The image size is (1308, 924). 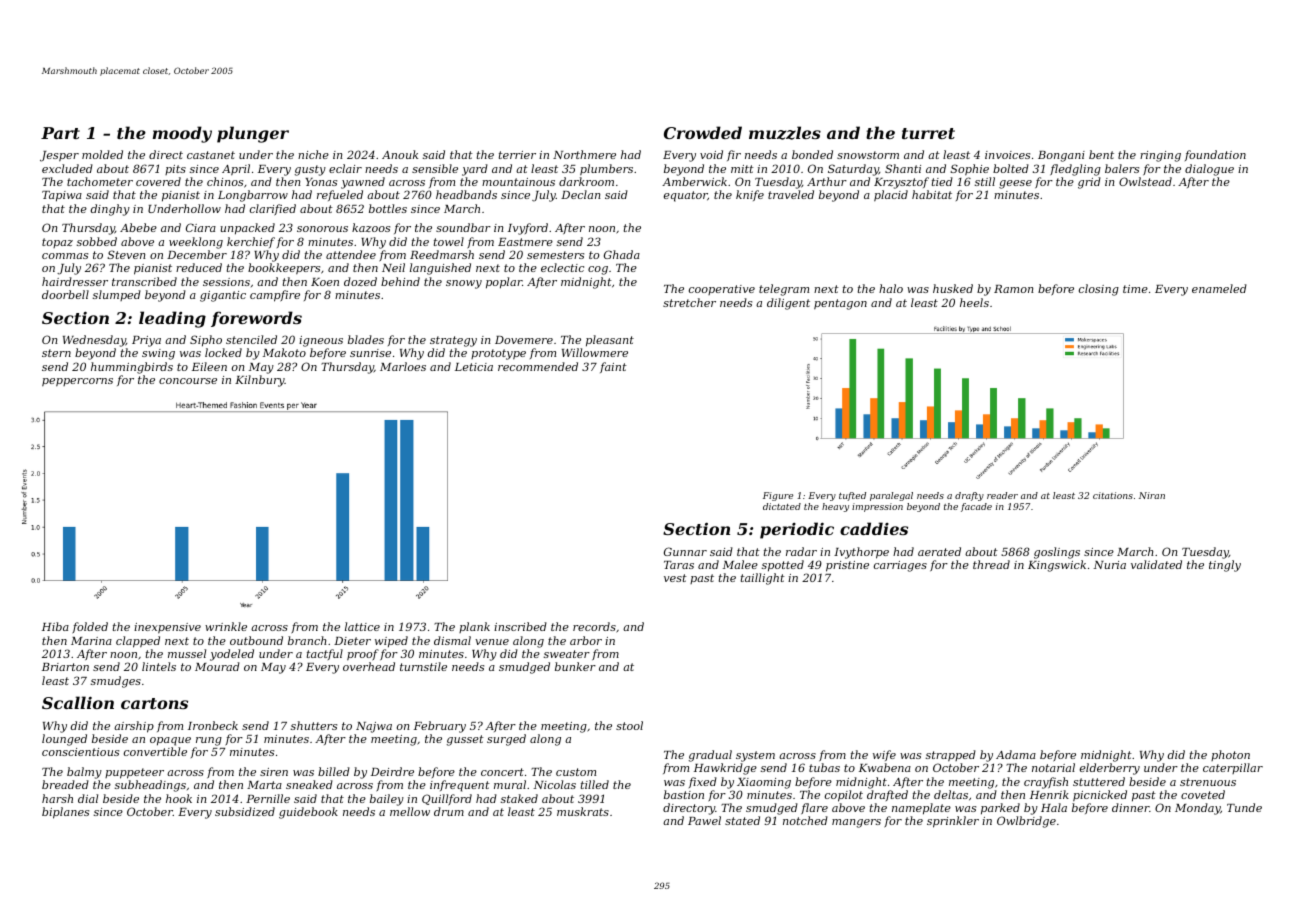 I want to click on sneaked, so click(x=309, y=784).
